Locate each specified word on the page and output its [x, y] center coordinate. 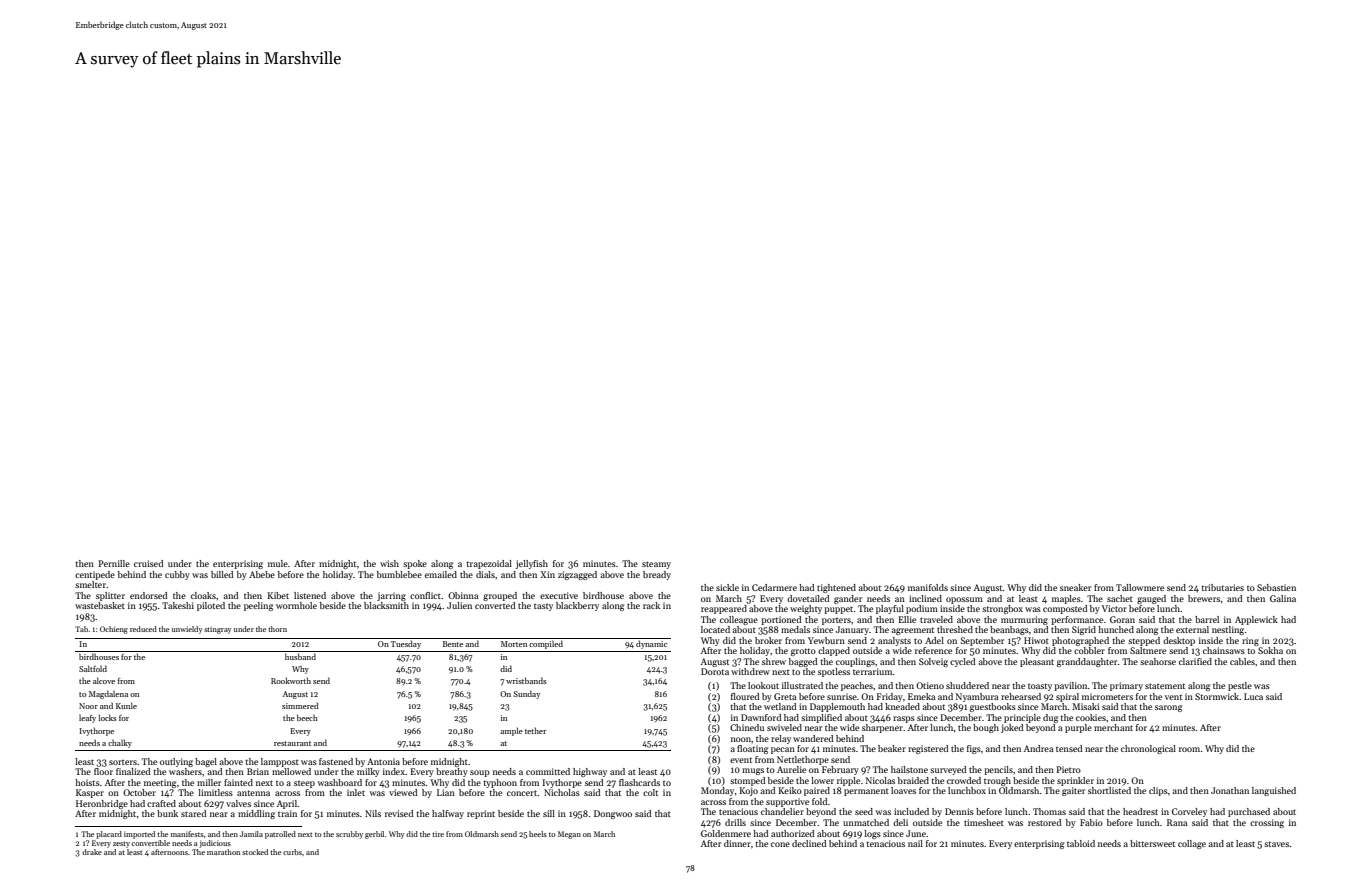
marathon [223, 852]
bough [986, 728]
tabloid [1081, 843]
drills [735, 822]
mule [278, 563]
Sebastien [1276, 587]
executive [559, 595]
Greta [785, 696]
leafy [87, 718]
